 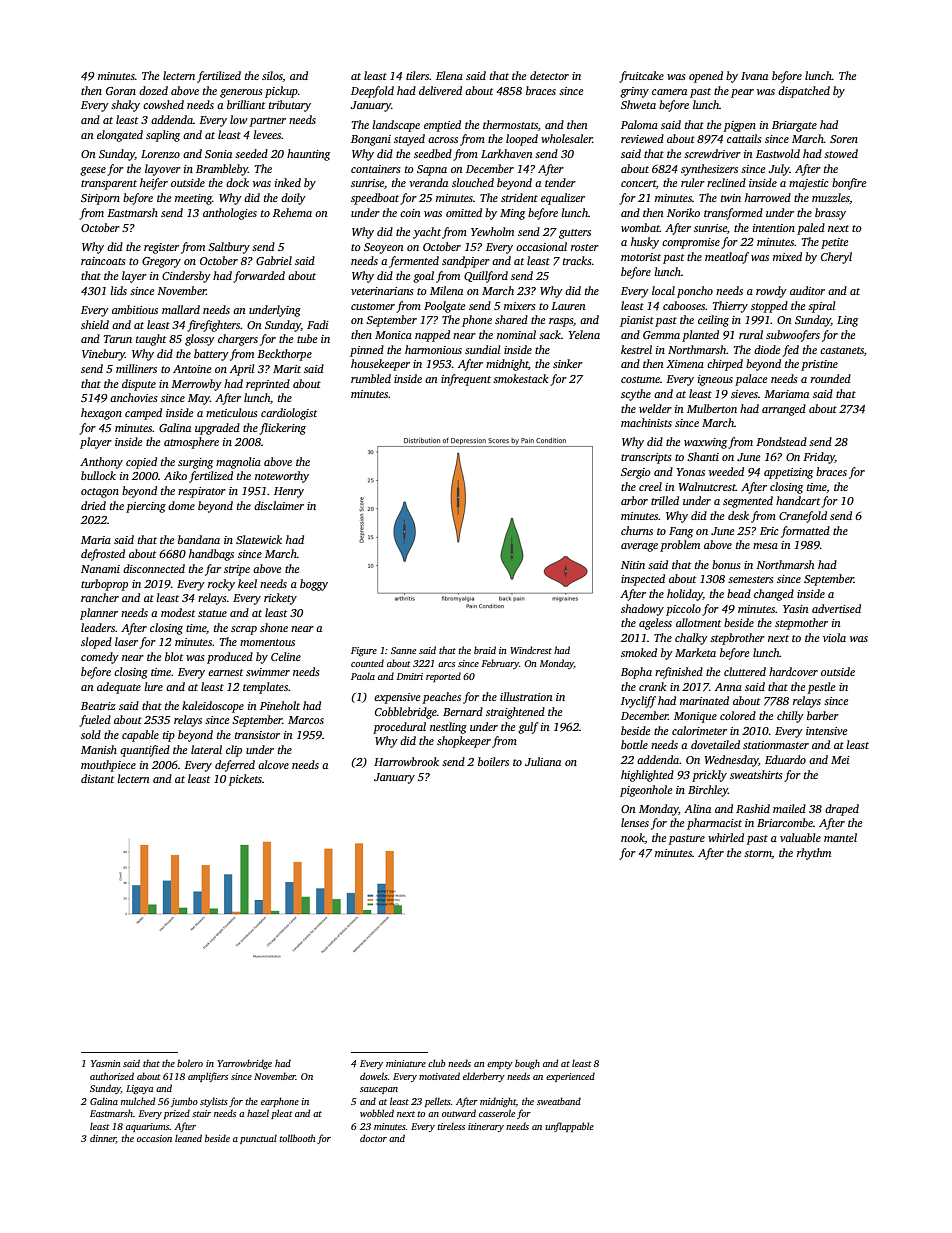 I want to click on dispatched, so click(x=804, y=92).
